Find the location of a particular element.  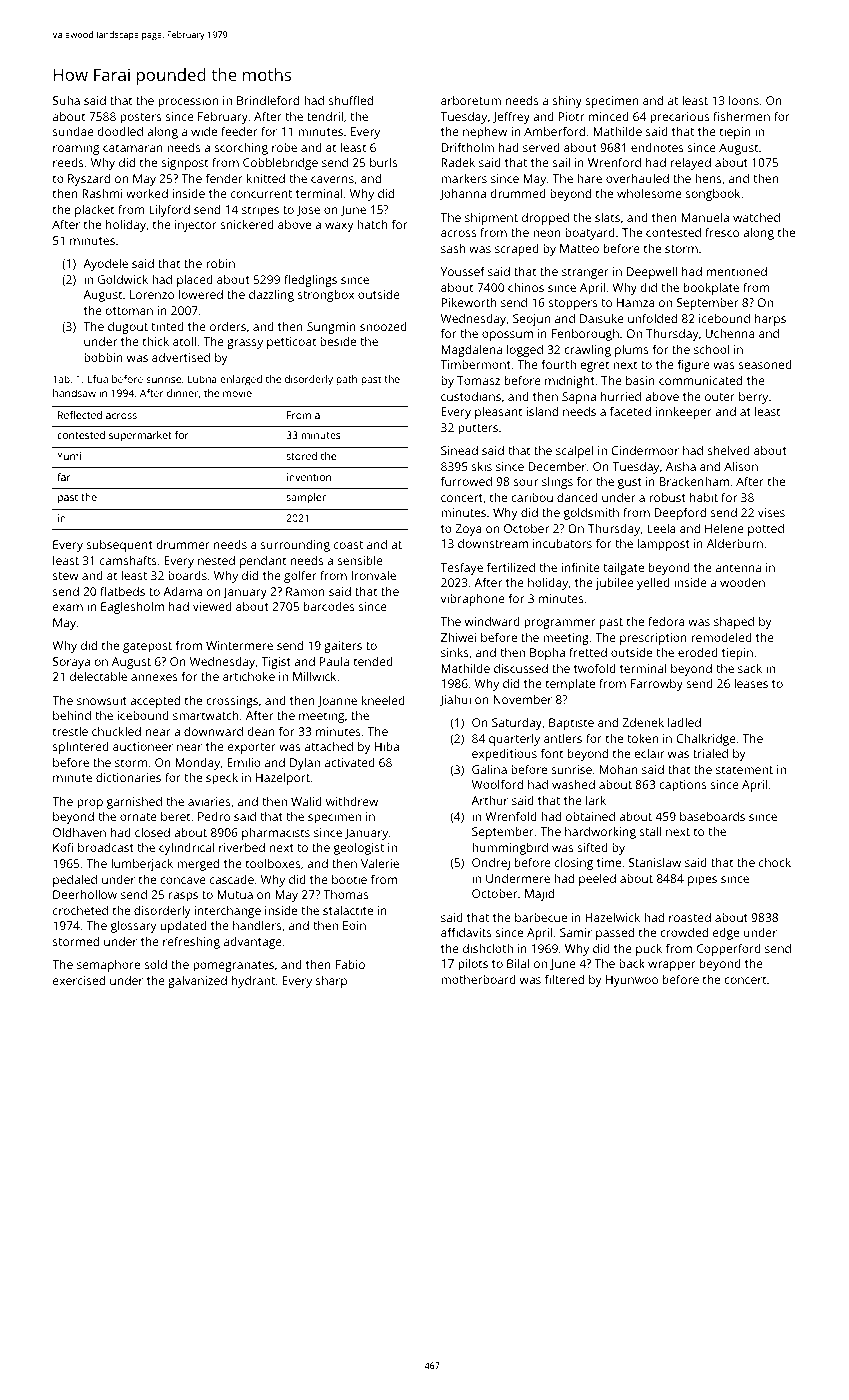

precarious is located at coordinates (679, 118).
